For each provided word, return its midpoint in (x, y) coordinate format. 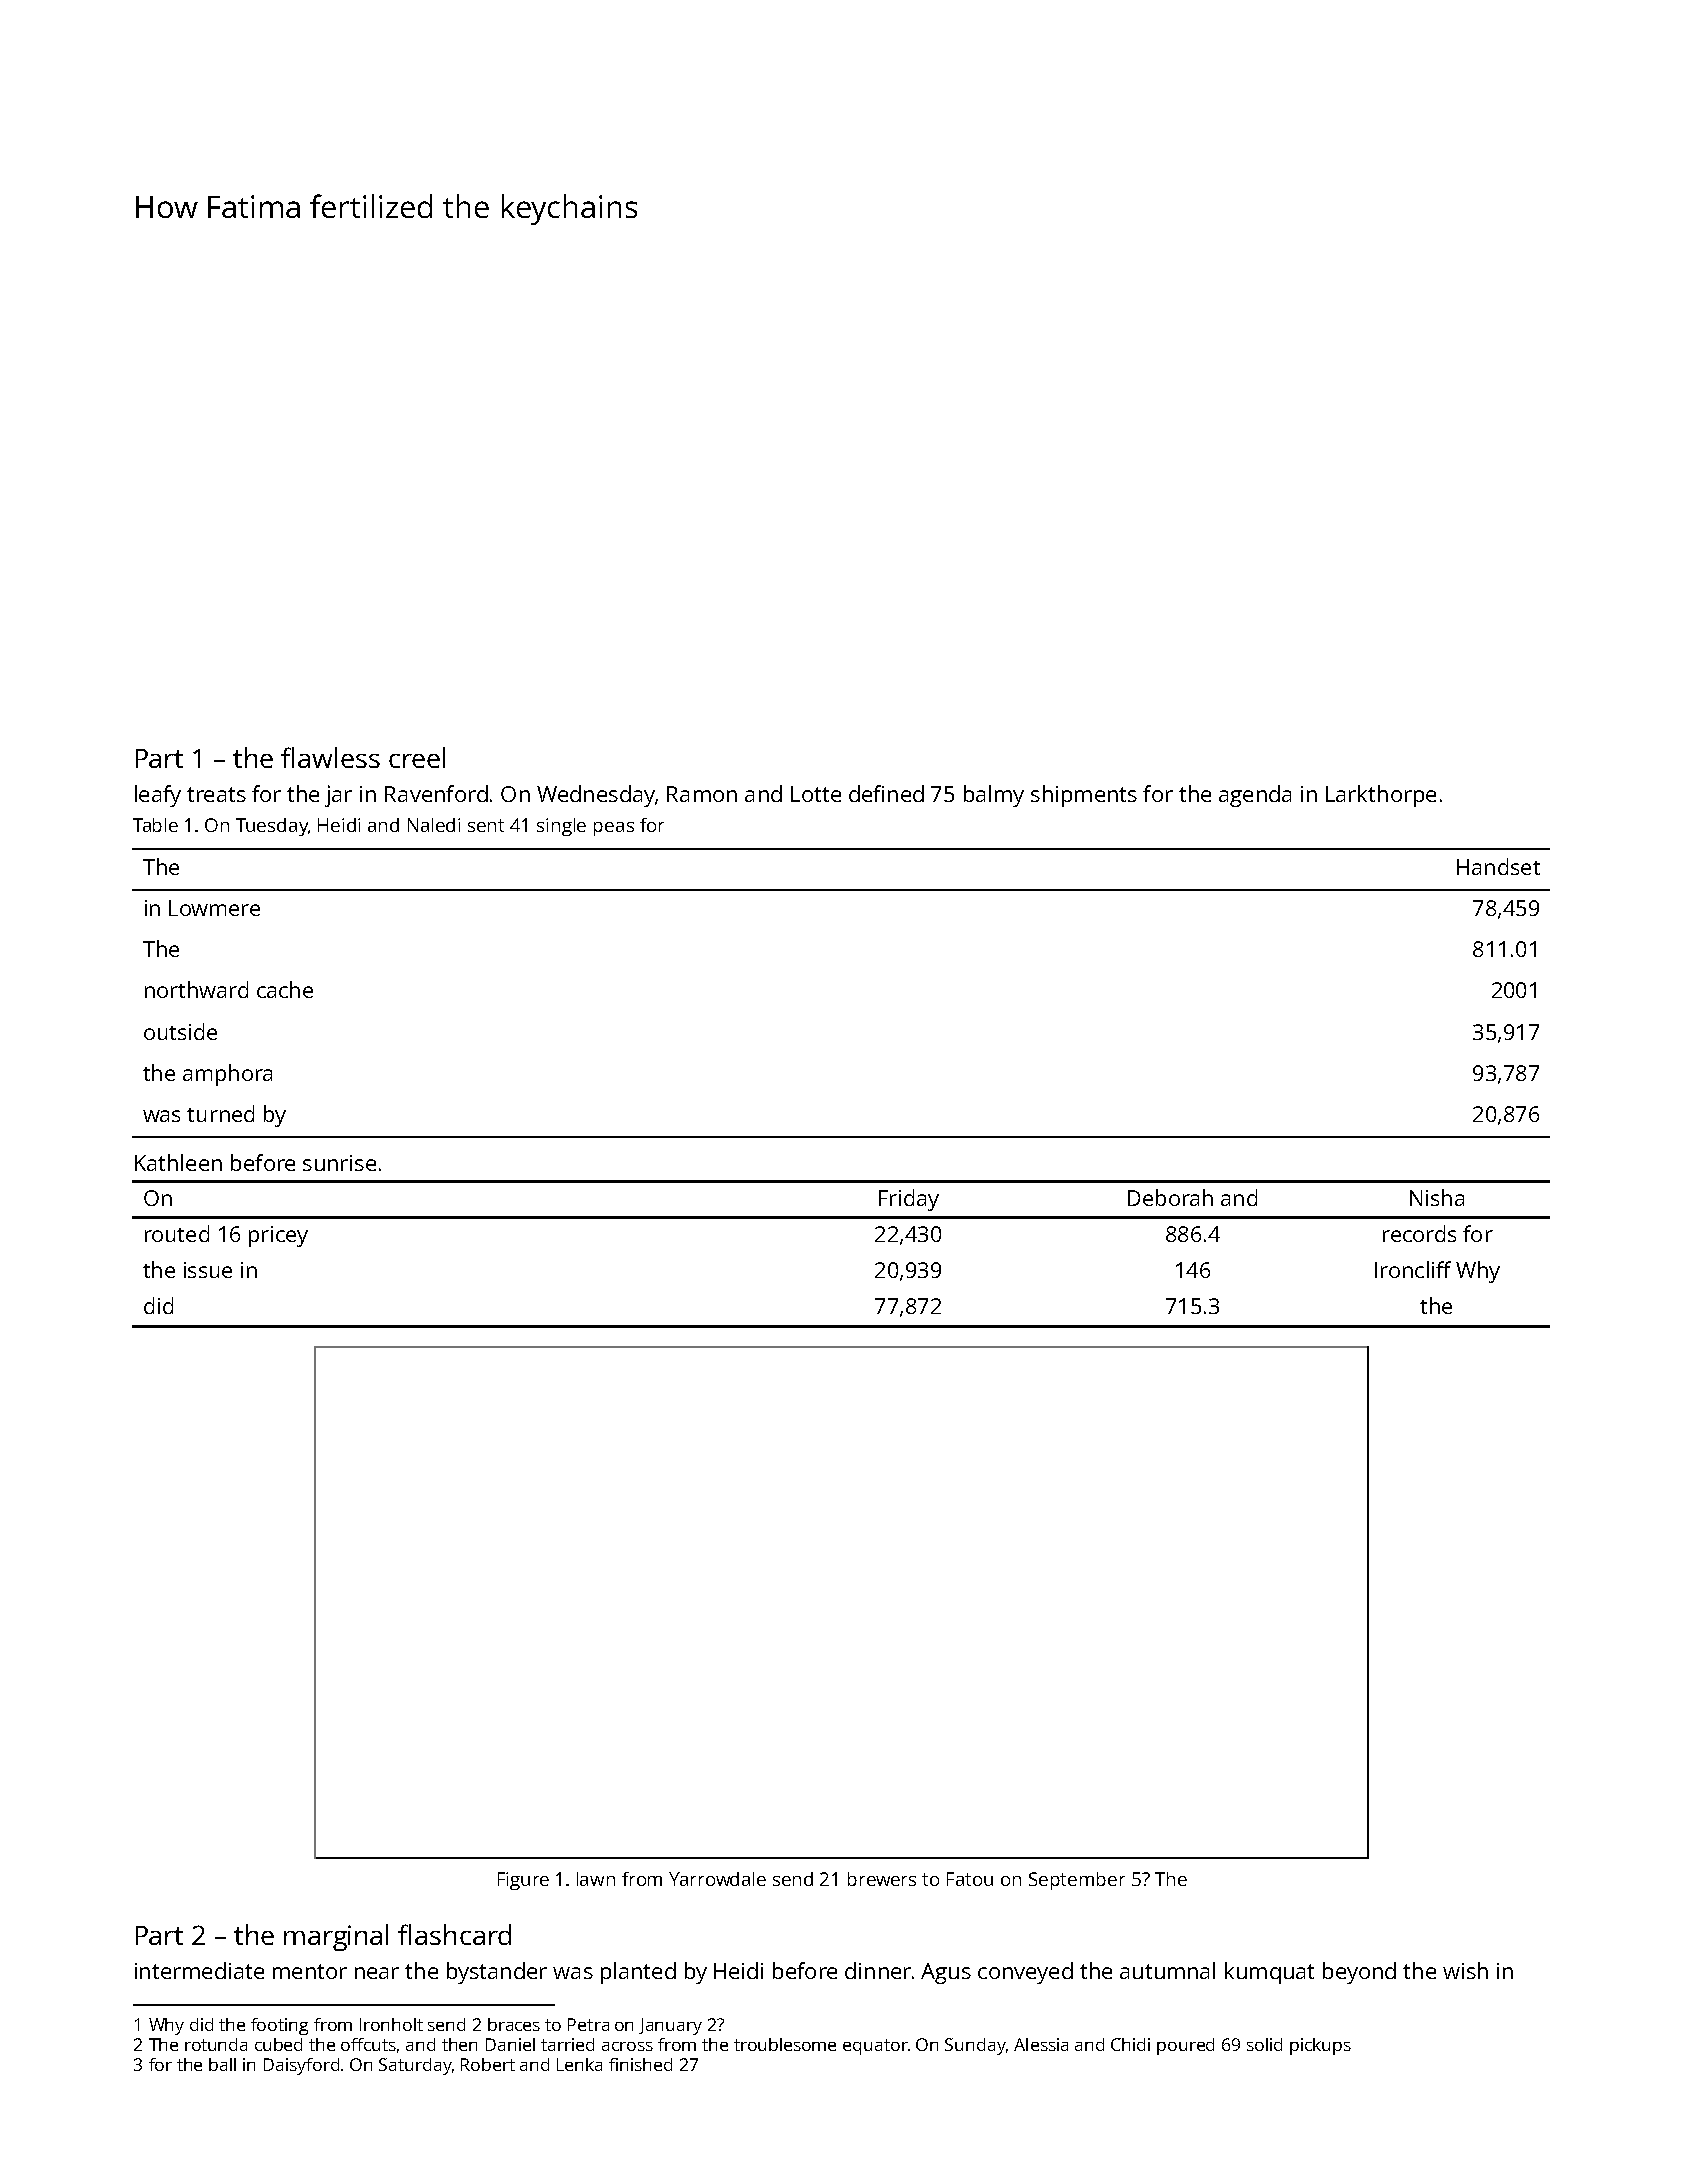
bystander (497, 1973)
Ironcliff (1413, 1269)
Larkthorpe (1381, 796)
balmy (994, 796)
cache (285, 989)
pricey (278, 1236)
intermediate (199, 1970)
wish (1465, 1970)
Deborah (1170, 1197)
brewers (882, 1879)
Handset (1498, 866)
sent (486, 825)
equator (875, 2047)
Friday (909, 1200)
